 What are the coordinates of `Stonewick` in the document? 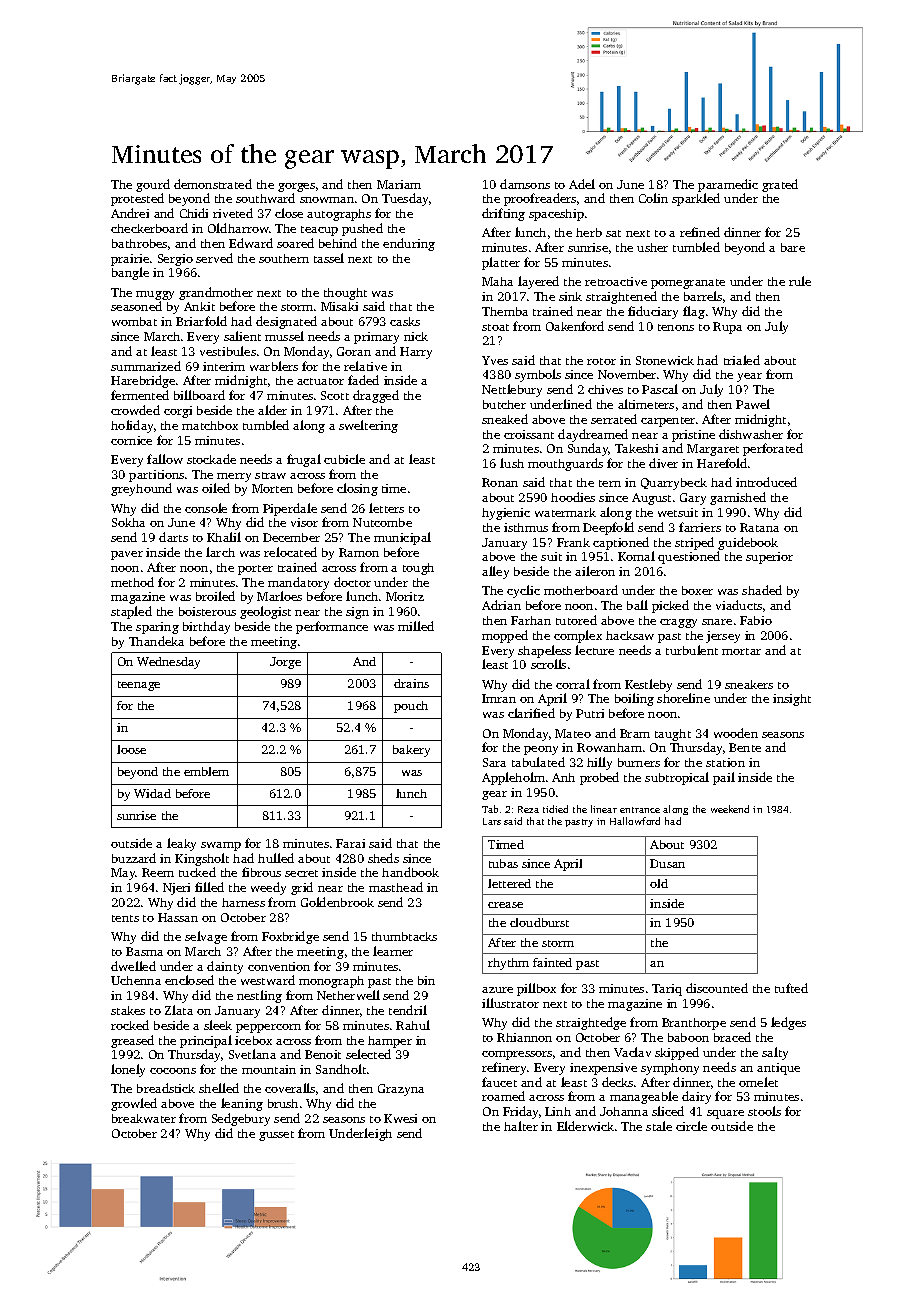 It's located at (665, 360).
